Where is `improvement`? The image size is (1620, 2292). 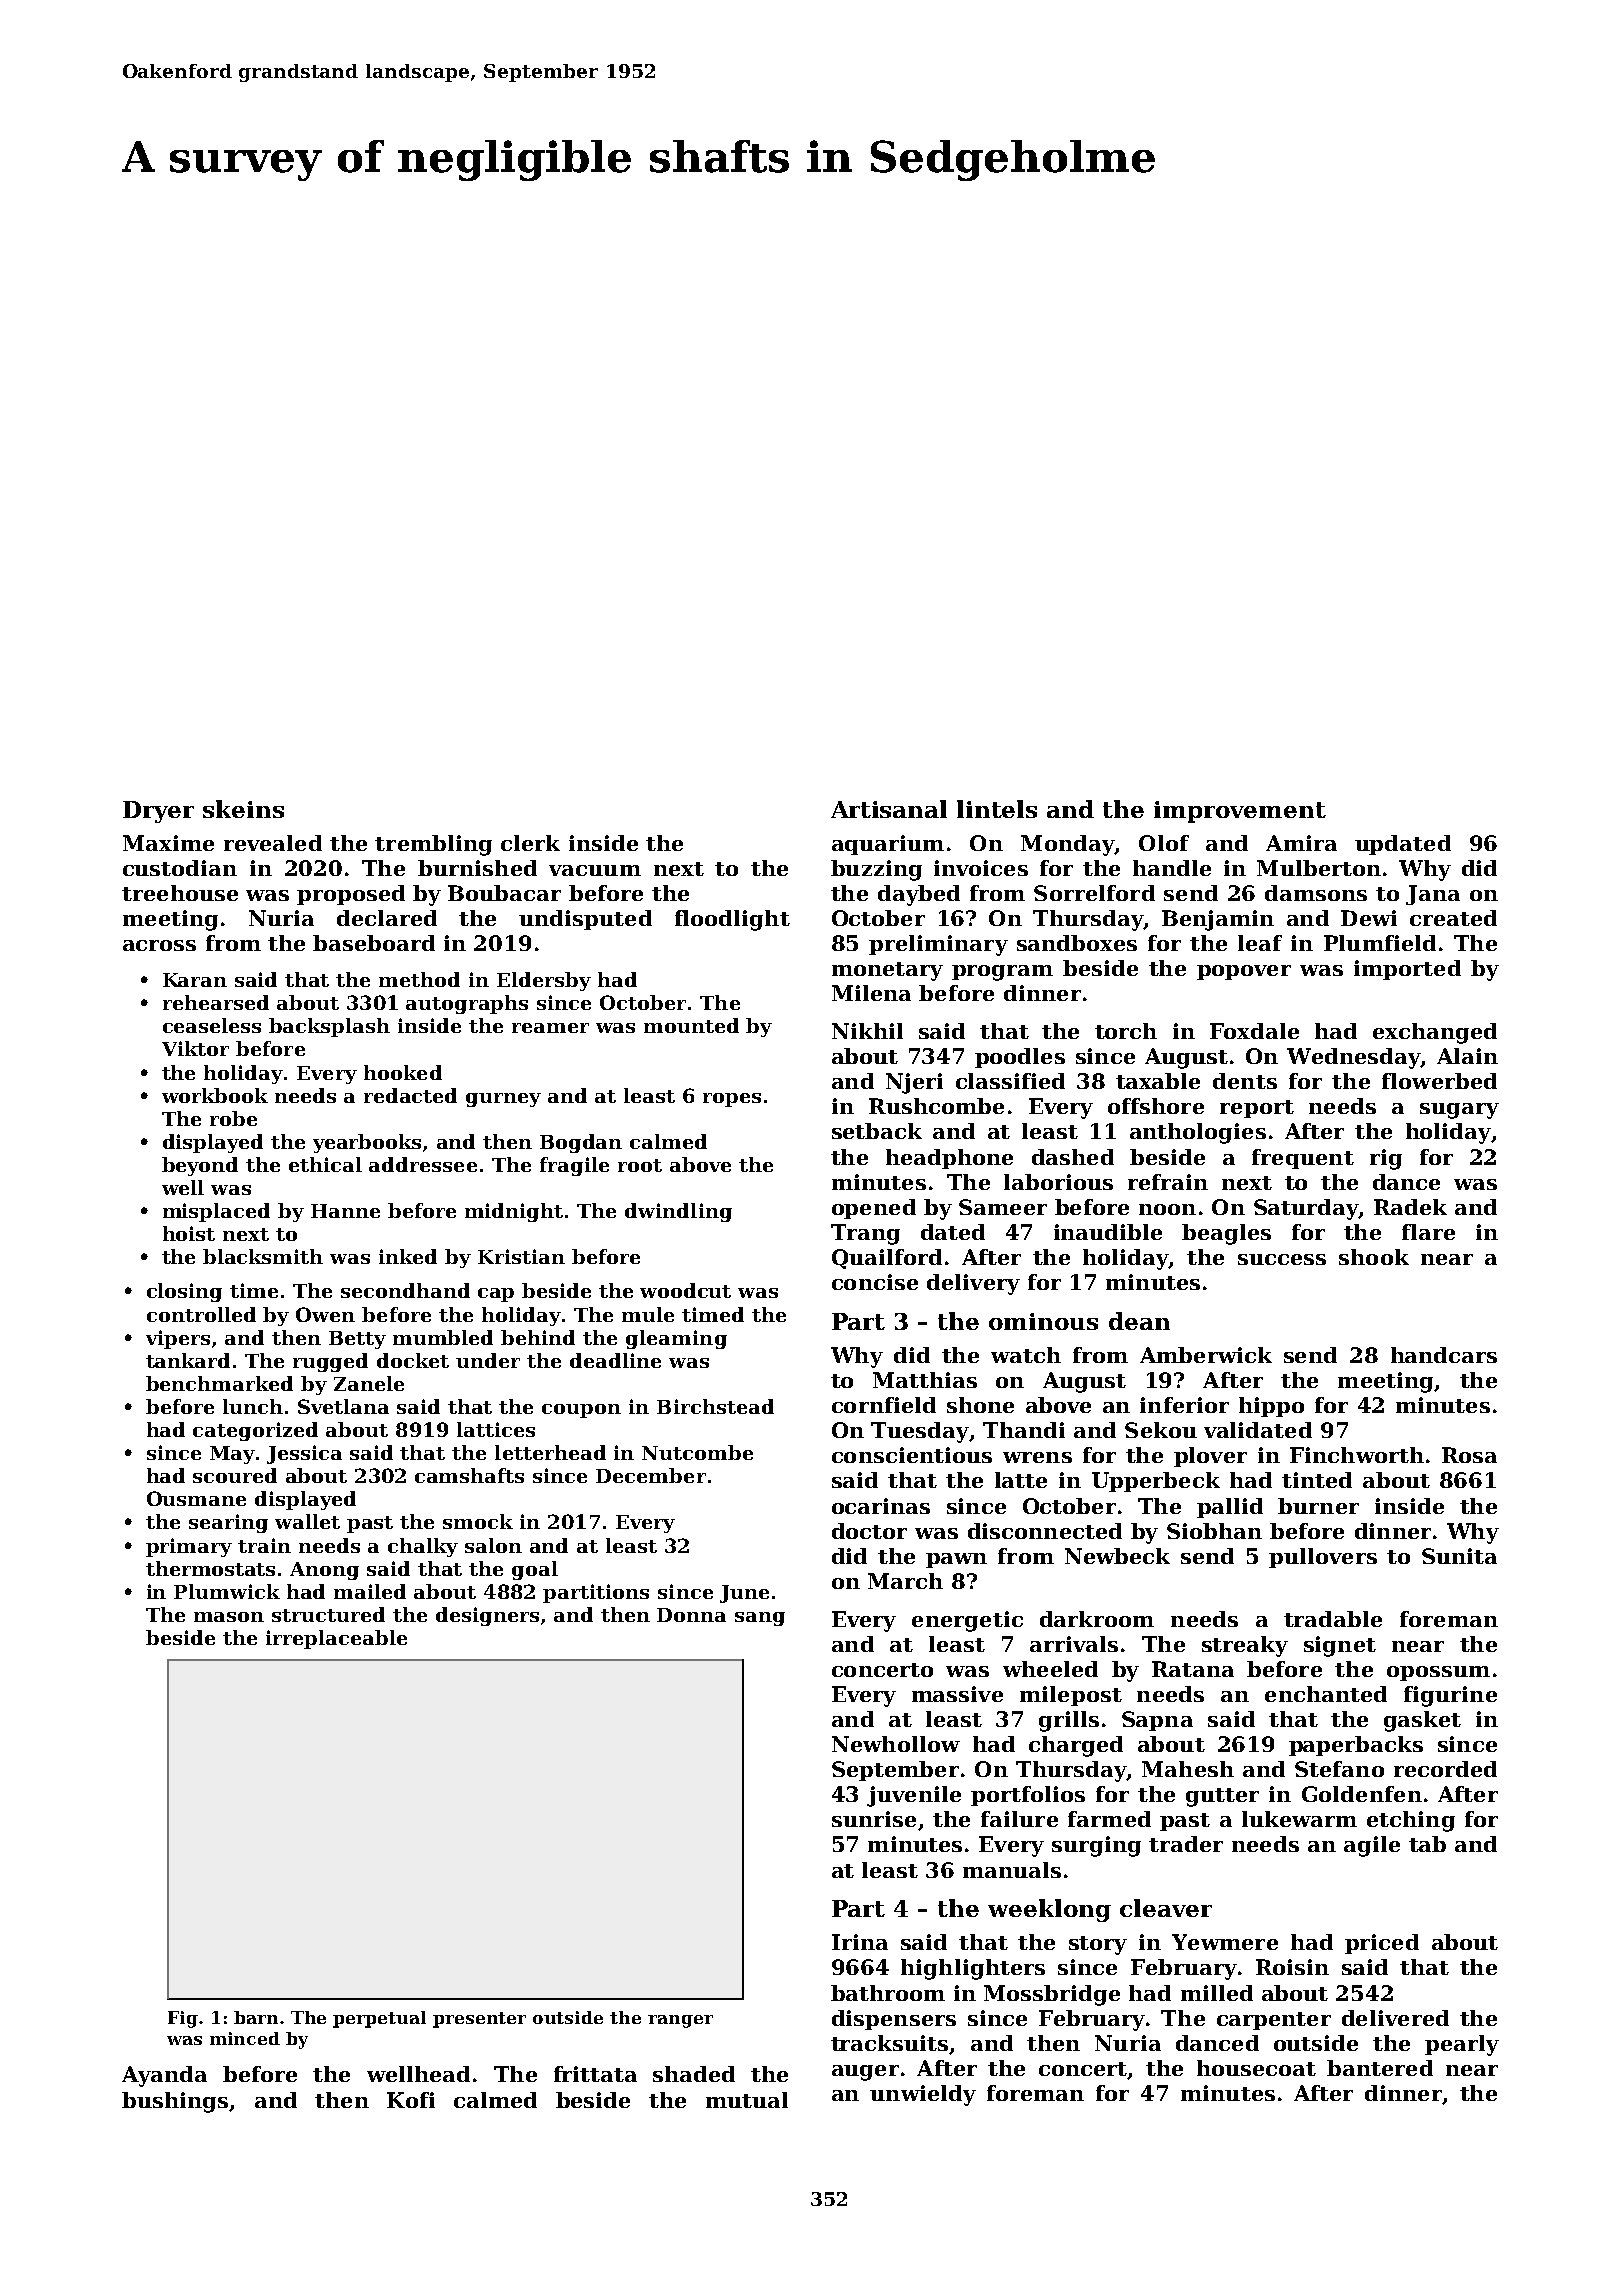 improvement is located at coordinates (1240, 812).
